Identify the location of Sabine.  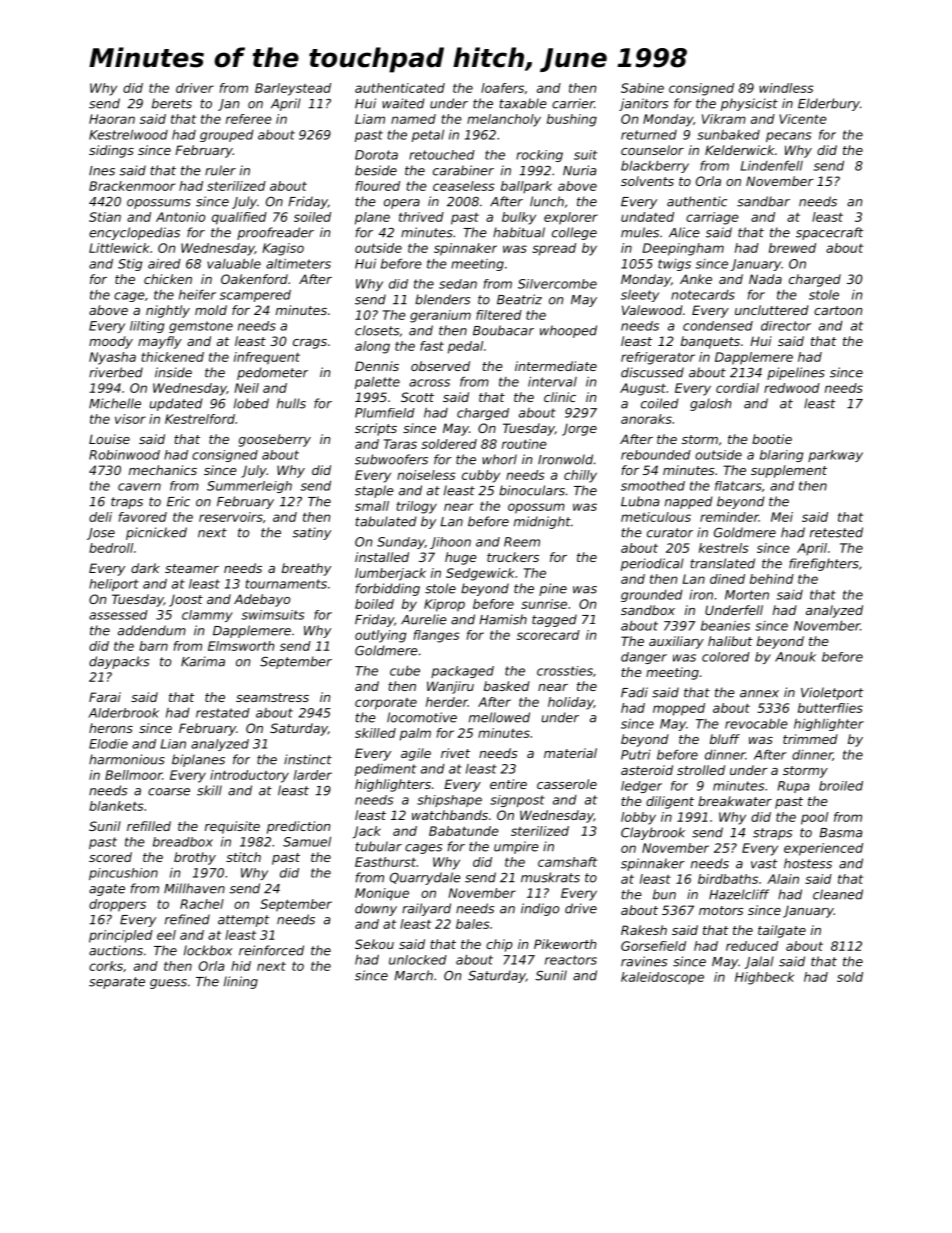
(642, 88).
